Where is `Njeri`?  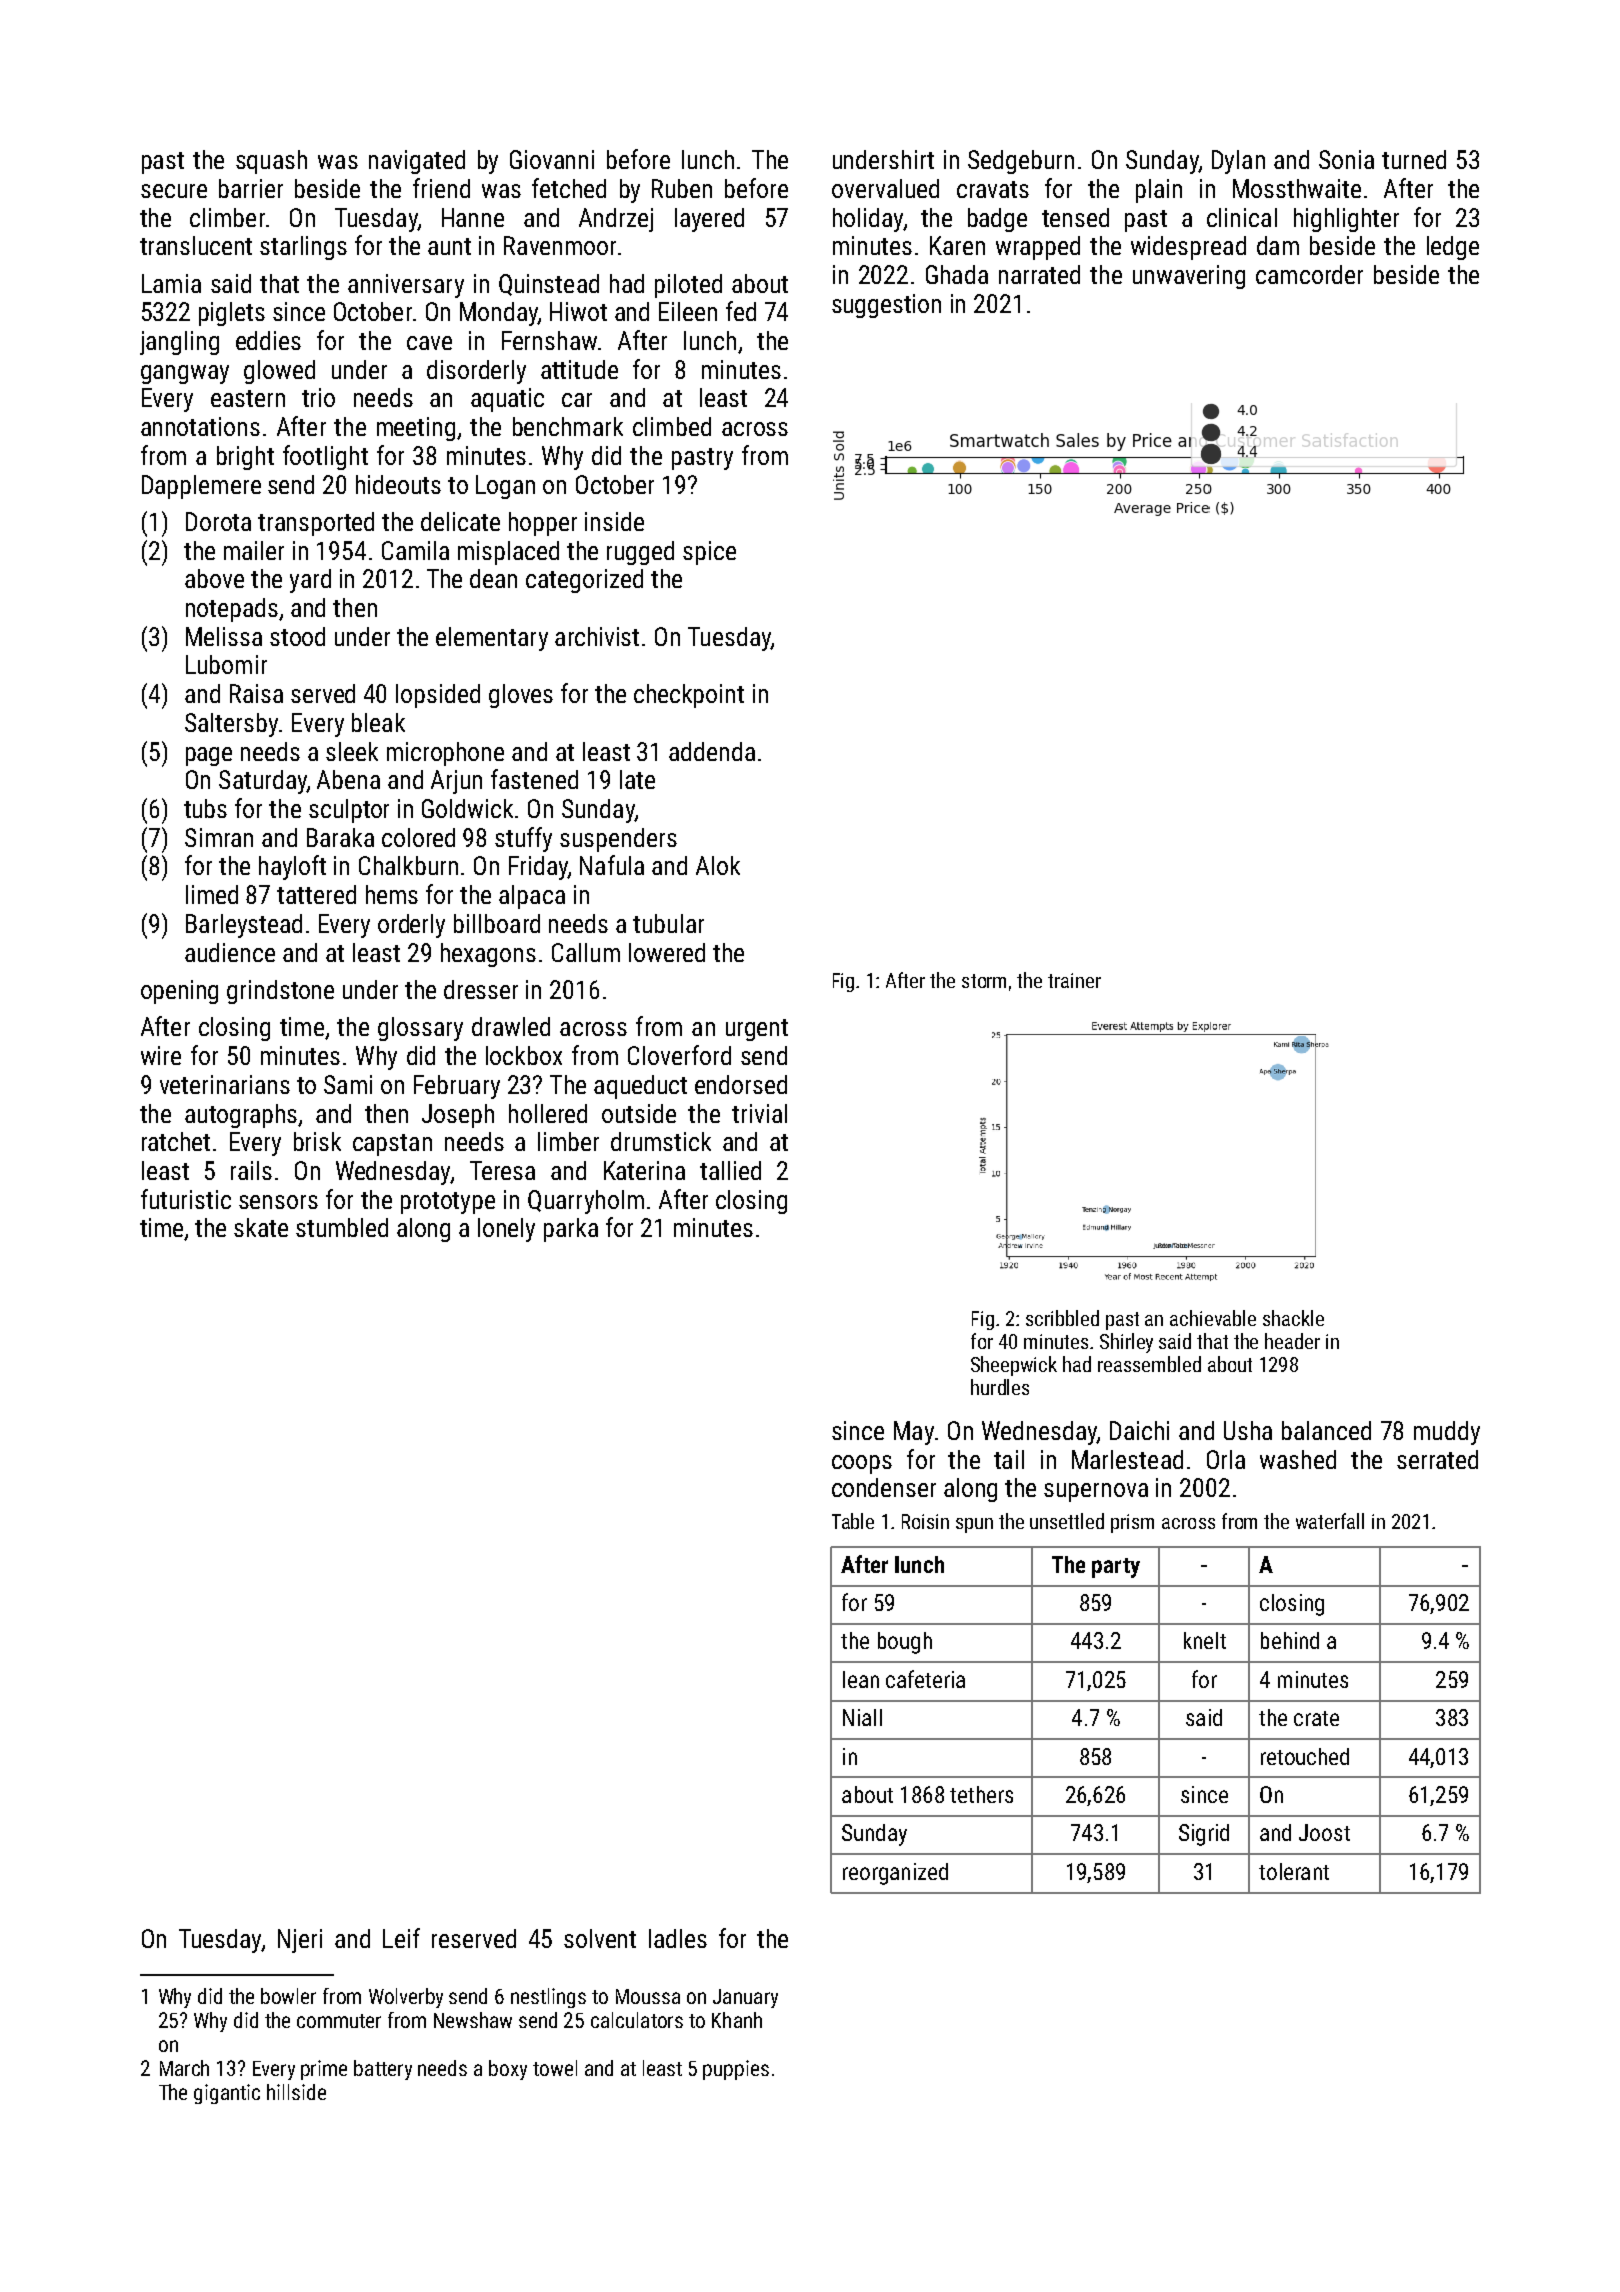 Njeri is located at coordinates (300, 1941).
